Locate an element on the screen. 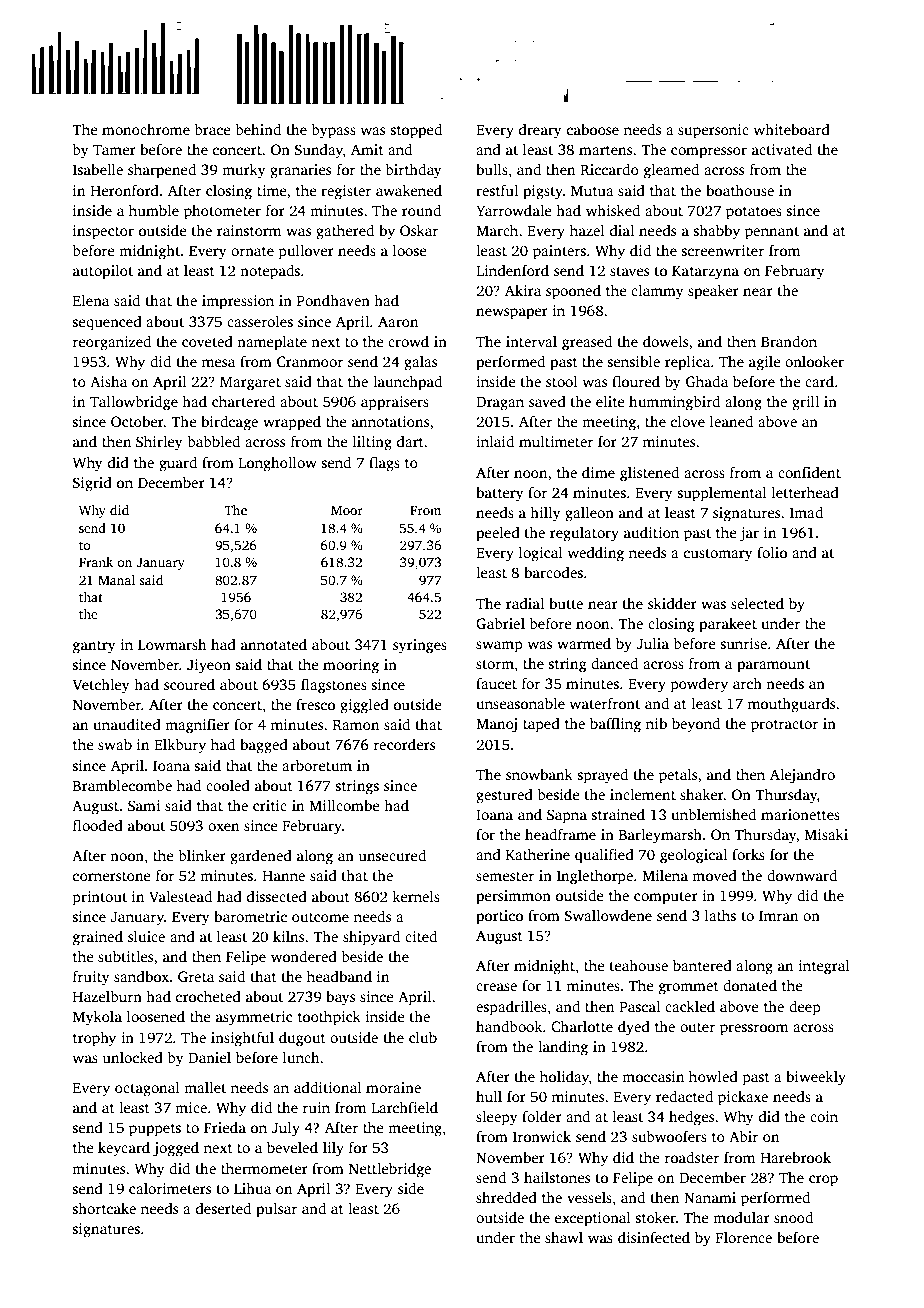 The width and height of the screenshot is (924, 1308). shortcake is located at coordinates (104, 1208).
